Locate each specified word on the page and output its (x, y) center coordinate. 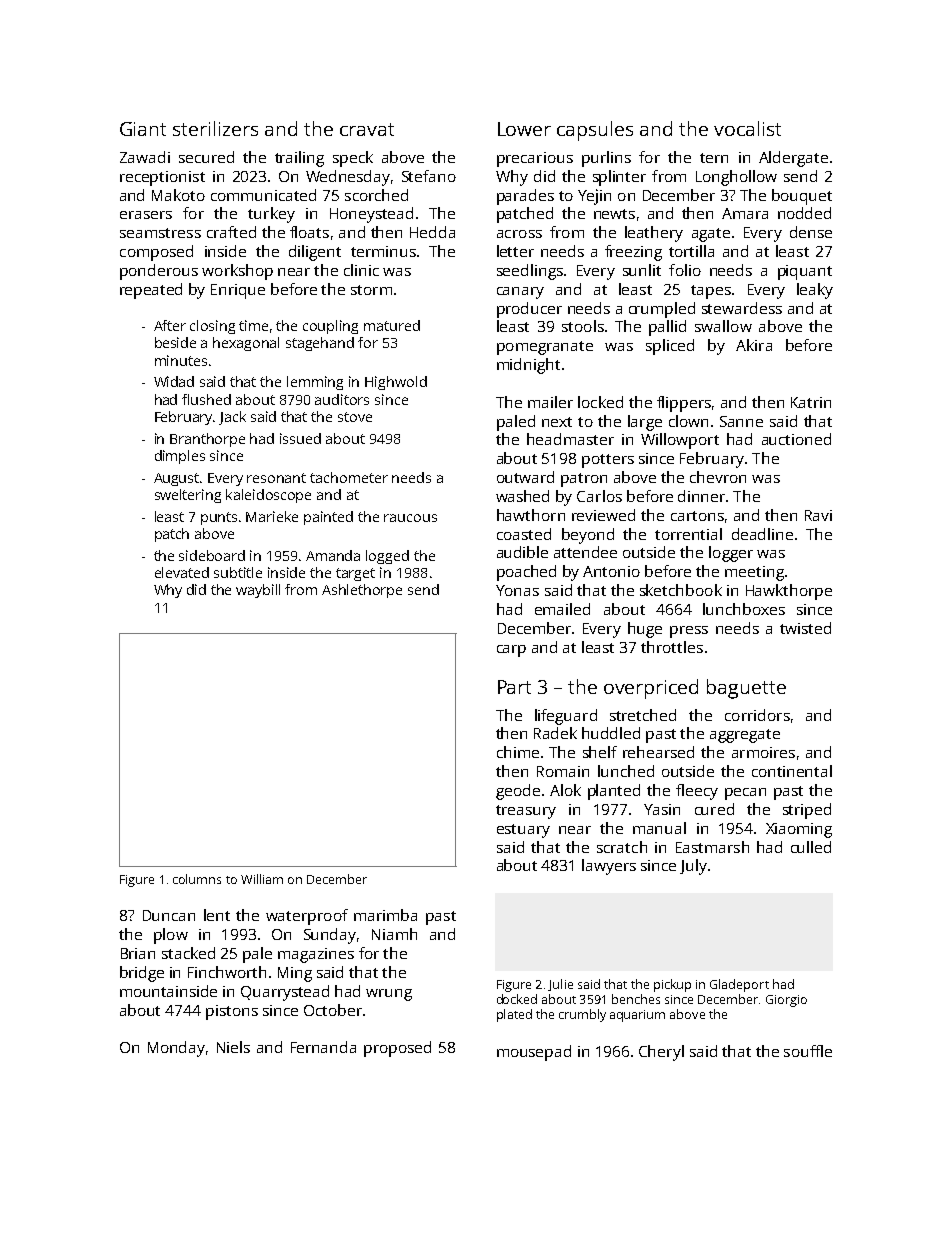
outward (525, 477)
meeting (754, 573)
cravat (367, 129)
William (262, 879)
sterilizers (215, 128)
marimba (385, 915)
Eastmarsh (712, 847)
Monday (176, 1049)
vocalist (747, 128)
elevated (182, 572)
